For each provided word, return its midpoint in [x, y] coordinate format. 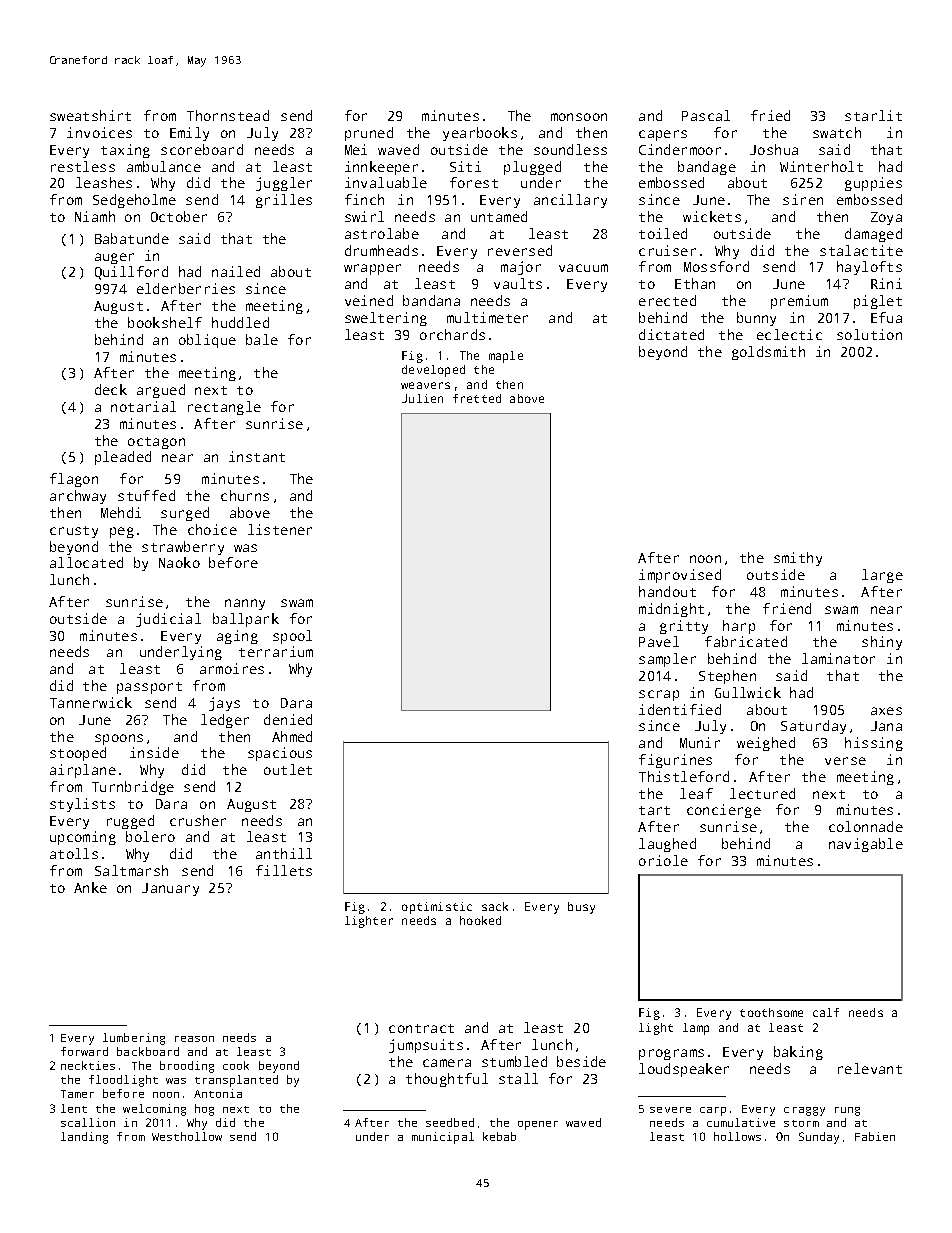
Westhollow [187, 1136]
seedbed [450, 1122]
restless [83, 166]
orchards [452, 334]
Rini [886, 283]
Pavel [659, 641]
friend [787, 608]
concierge [724, 811]
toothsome [771, 1012]
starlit [873, 115]
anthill [284, 853]
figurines [675, 761]
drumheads [381, 250]
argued [161, 391]
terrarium [276, 651]
